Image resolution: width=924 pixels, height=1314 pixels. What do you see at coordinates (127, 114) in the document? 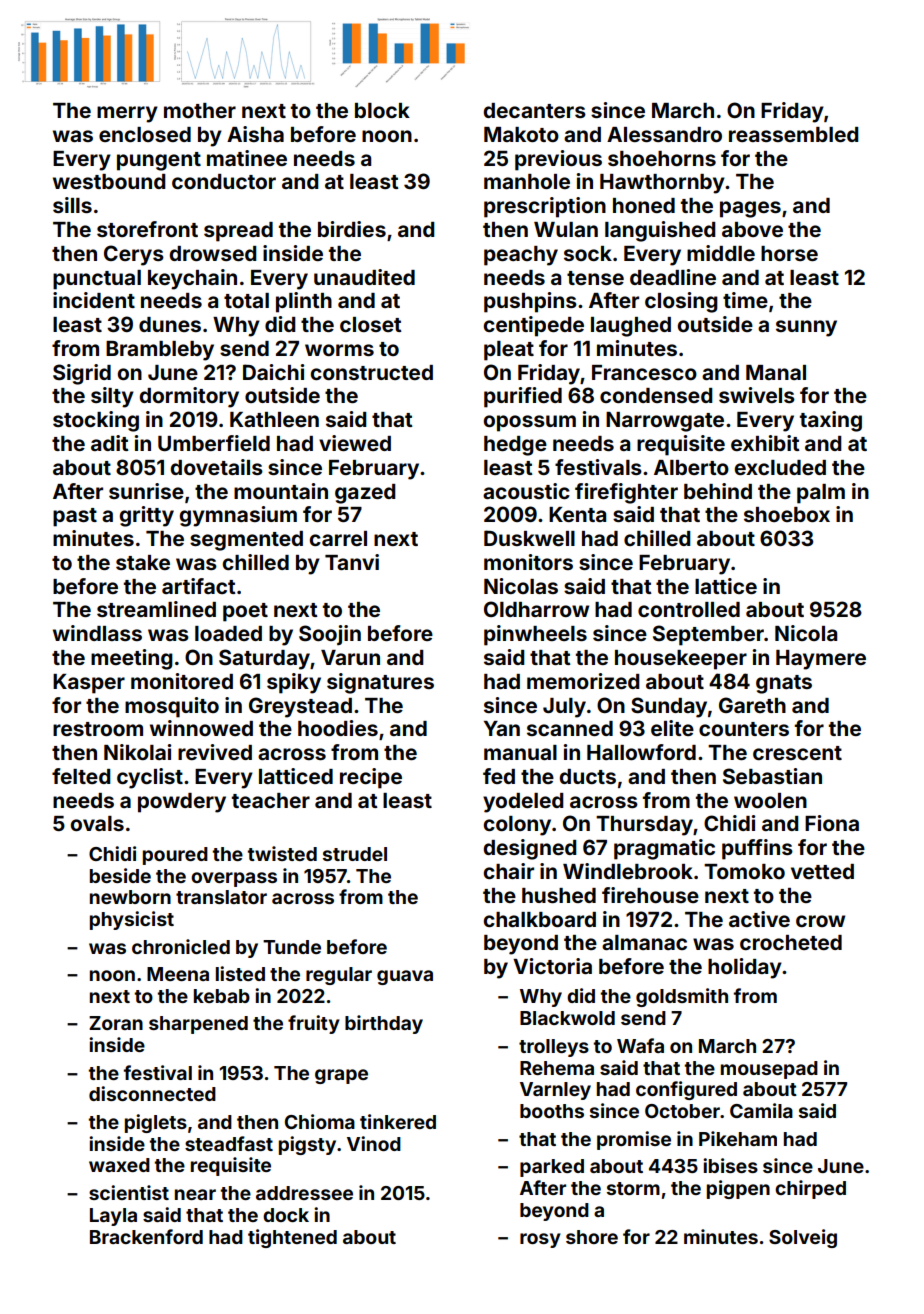
I see `merry` at bounding box center [127, 114].
